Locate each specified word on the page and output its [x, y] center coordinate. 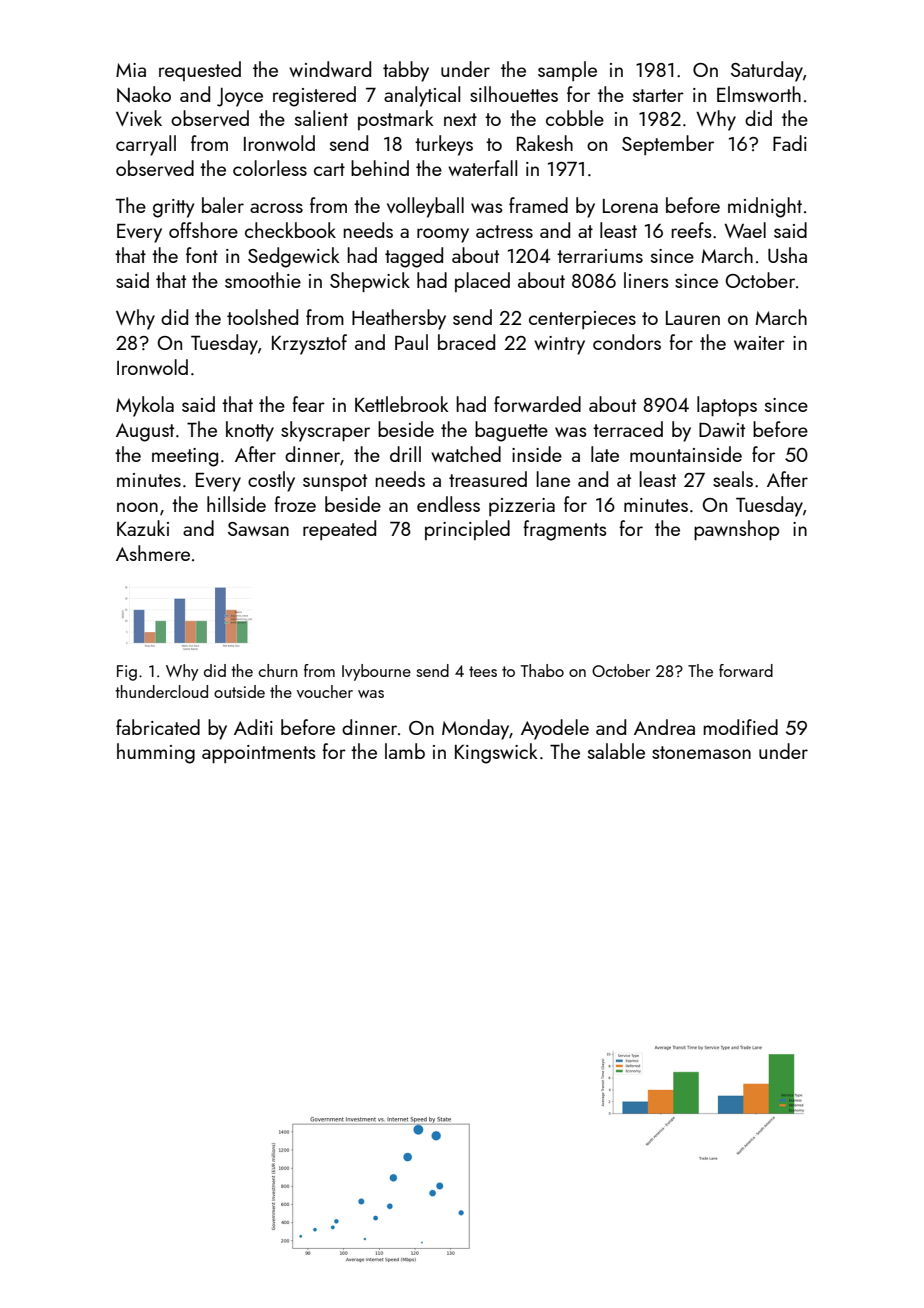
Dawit [722, 430]
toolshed [262, 317]
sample [567, 71]
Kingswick [496, 753]
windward [330, 69]
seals [733, 479]
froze [295, 504]
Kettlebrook [402, 404]
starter [658, 95]
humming [156, 753]
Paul [411, 342]
